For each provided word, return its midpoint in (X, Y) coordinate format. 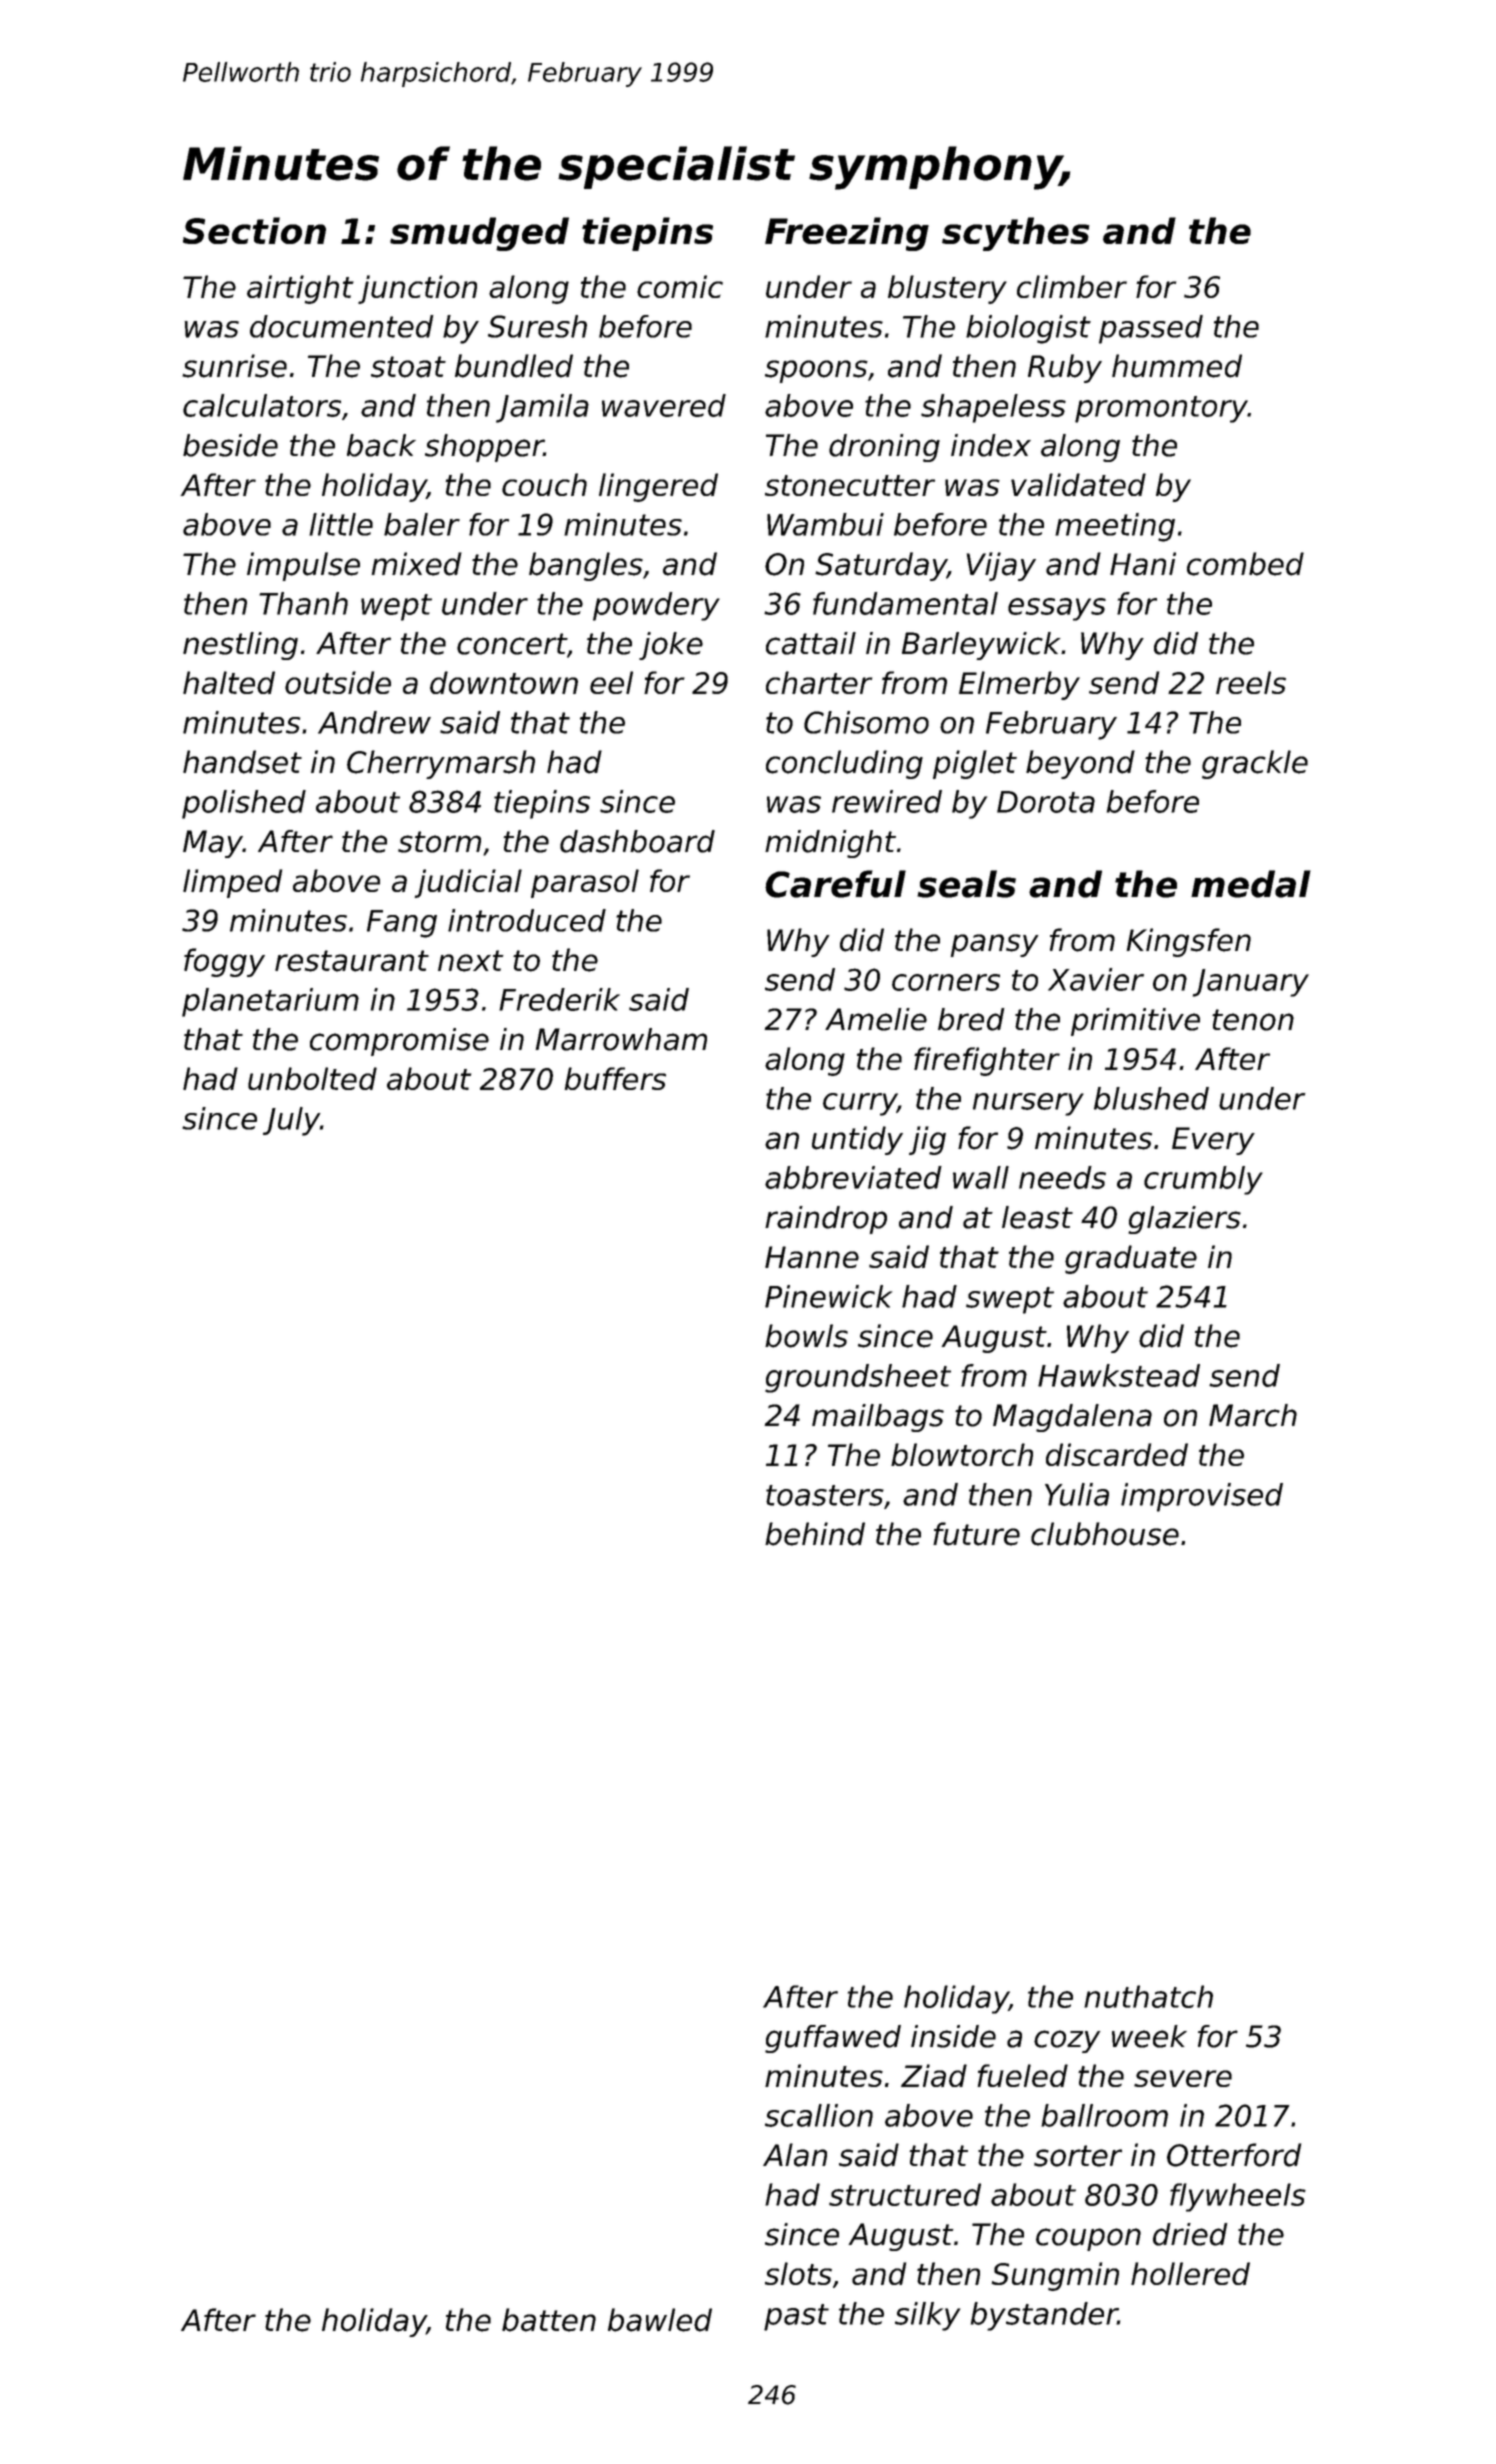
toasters (825, 1495)
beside (230, 445)
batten (549, 2320)
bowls (806, 1336)
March (1253, 1415)
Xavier (1096, 979)
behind (815, 1534)
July (291, 1121)
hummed (1177, 366)
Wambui (825, 524)
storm (439, 842)
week (1149, 2036)
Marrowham (621, 1039)
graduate (1131, 1259)
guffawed (833, 2039)
